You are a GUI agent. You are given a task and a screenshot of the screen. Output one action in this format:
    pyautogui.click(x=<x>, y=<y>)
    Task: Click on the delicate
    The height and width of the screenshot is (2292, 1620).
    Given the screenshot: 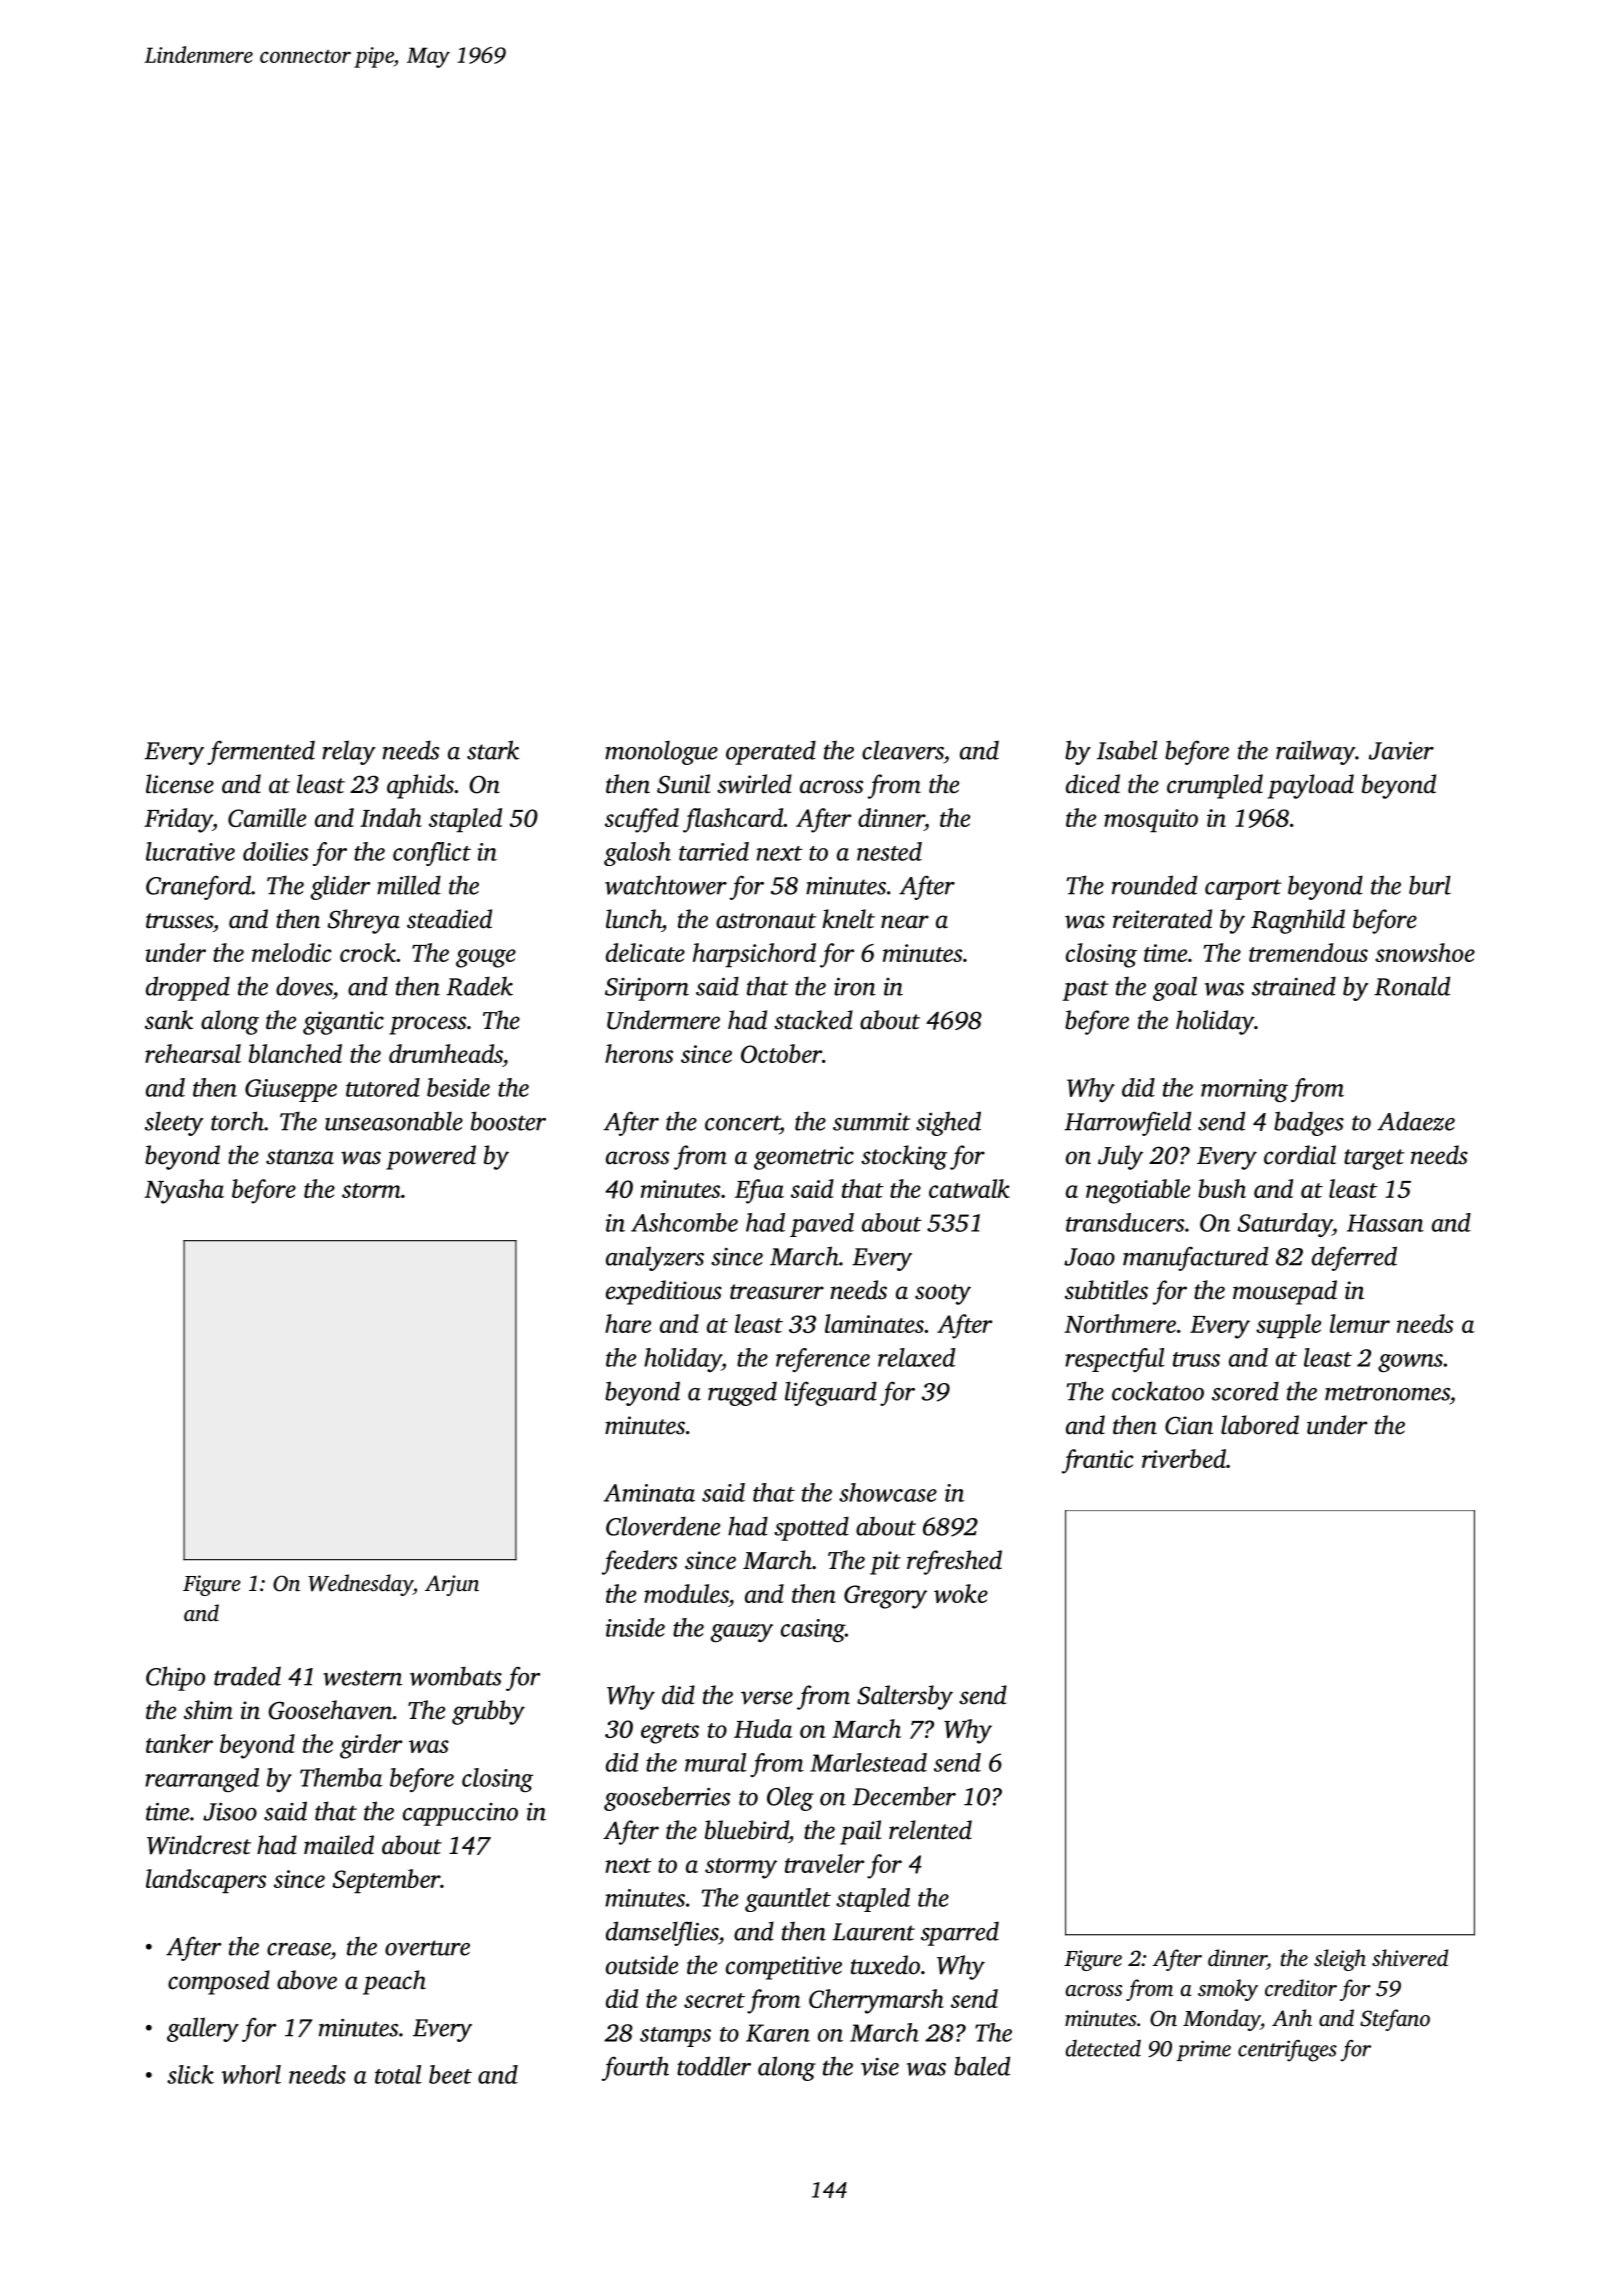 What is the action you would take?
    pyautogui.click(x=645, y=952)
